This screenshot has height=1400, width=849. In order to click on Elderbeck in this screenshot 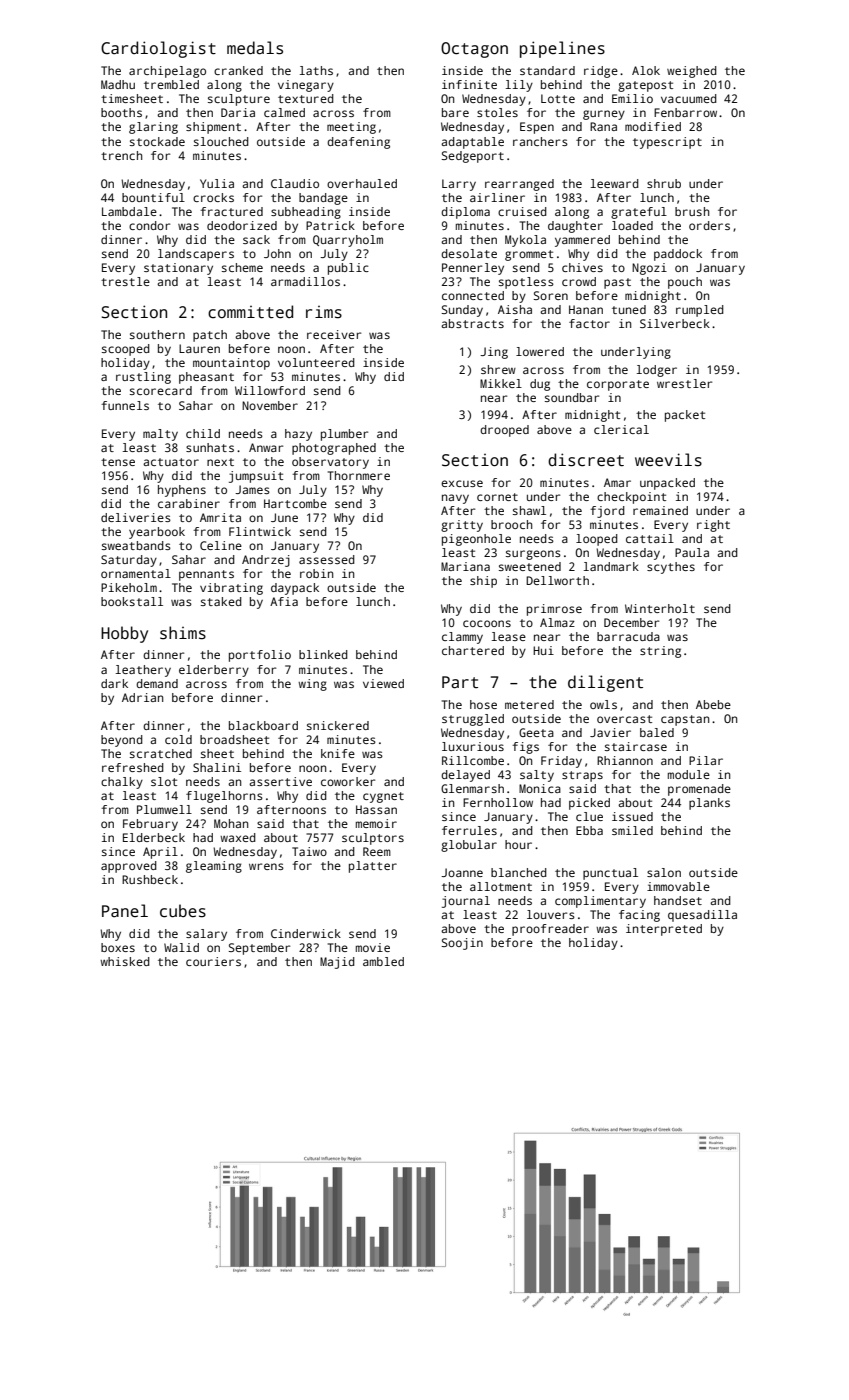, I will do `click(154, 837)`.
